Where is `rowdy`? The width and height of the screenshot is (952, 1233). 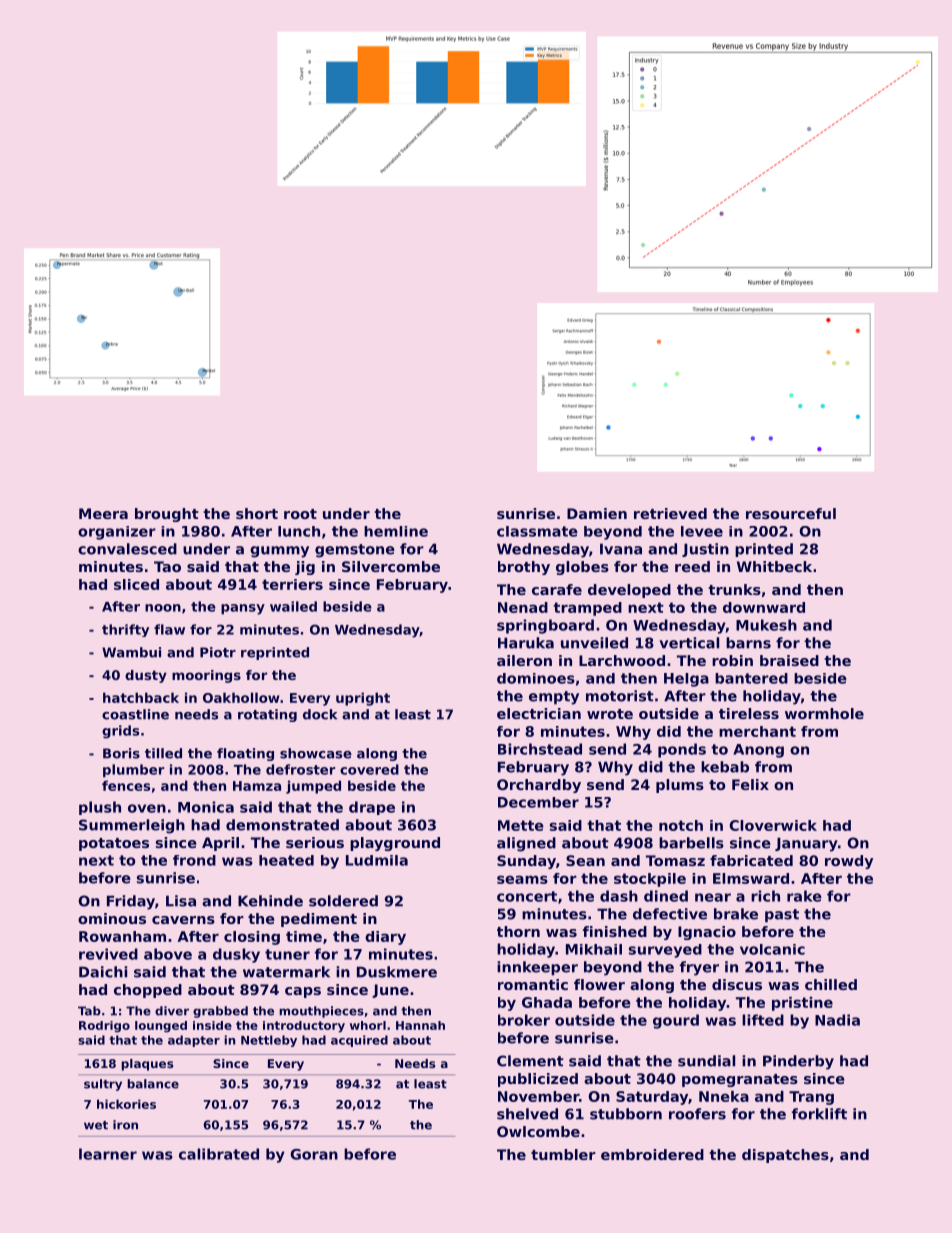 rowdy is located at coordinates (849, 862).
